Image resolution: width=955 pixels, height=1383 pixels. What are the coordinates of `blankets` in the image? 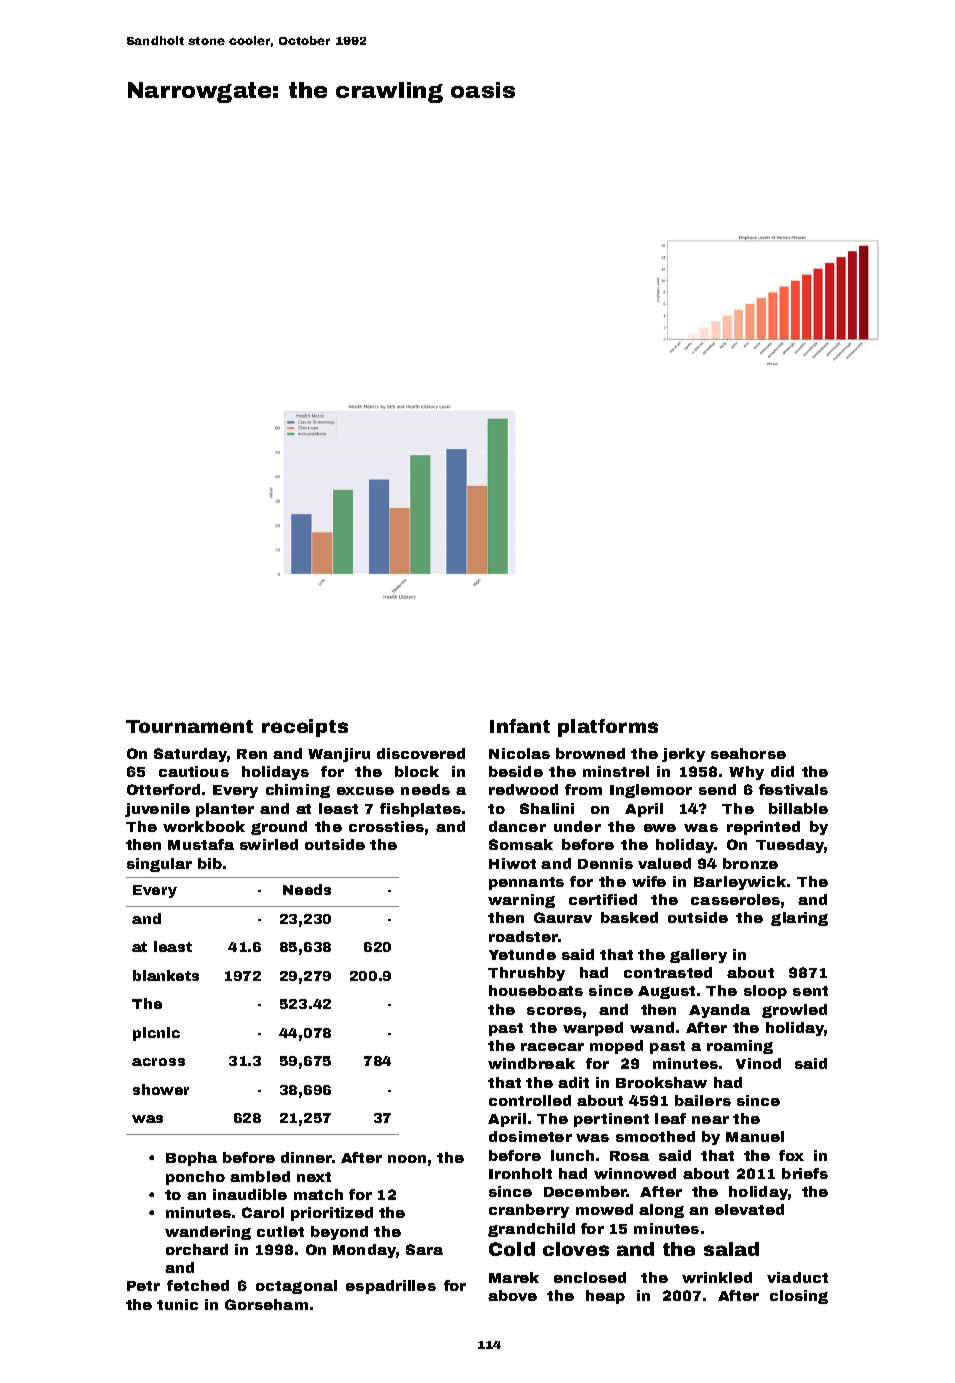 It's located at (166, 975).
